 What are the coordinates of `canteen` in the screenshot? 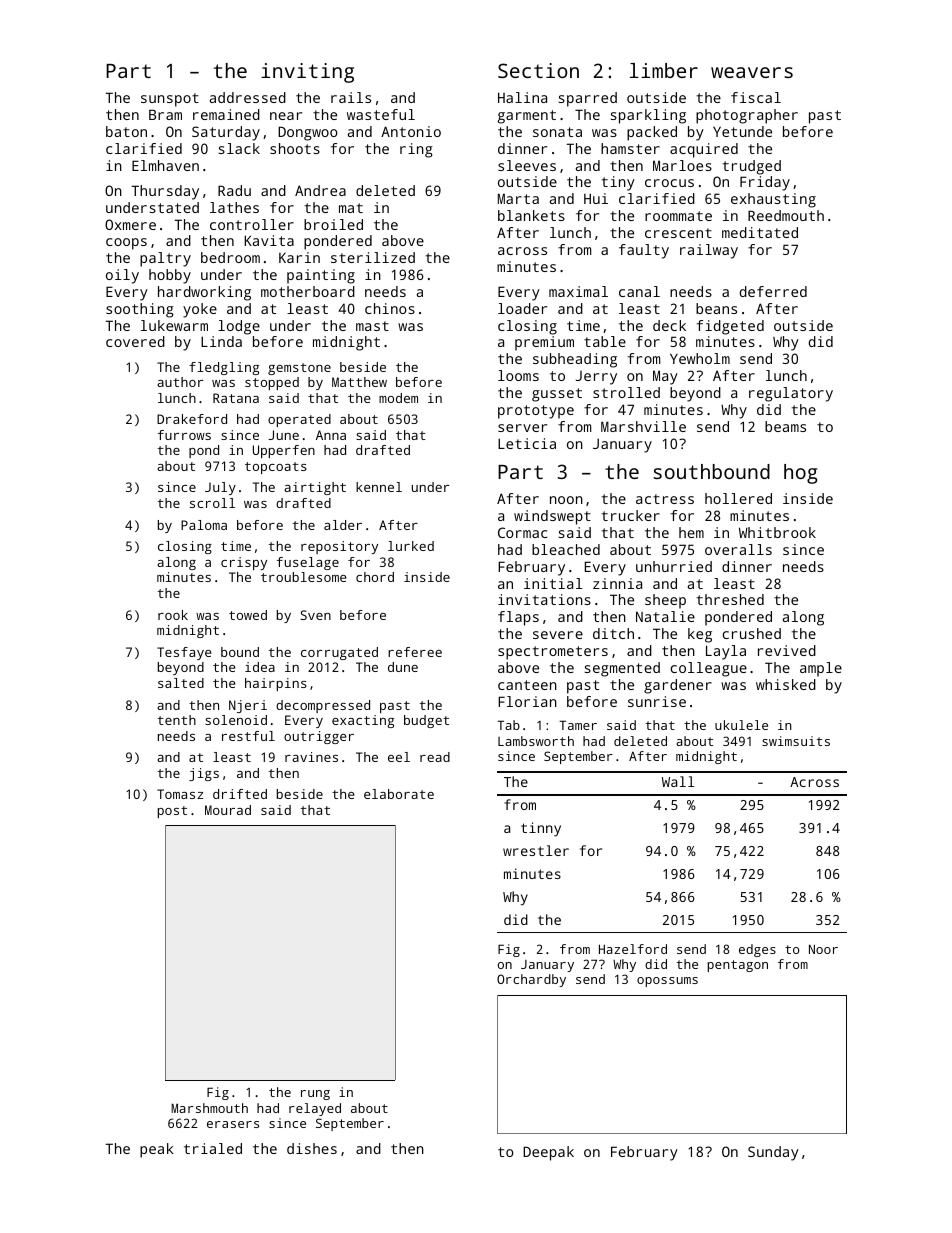 It's located at (527, 685).
